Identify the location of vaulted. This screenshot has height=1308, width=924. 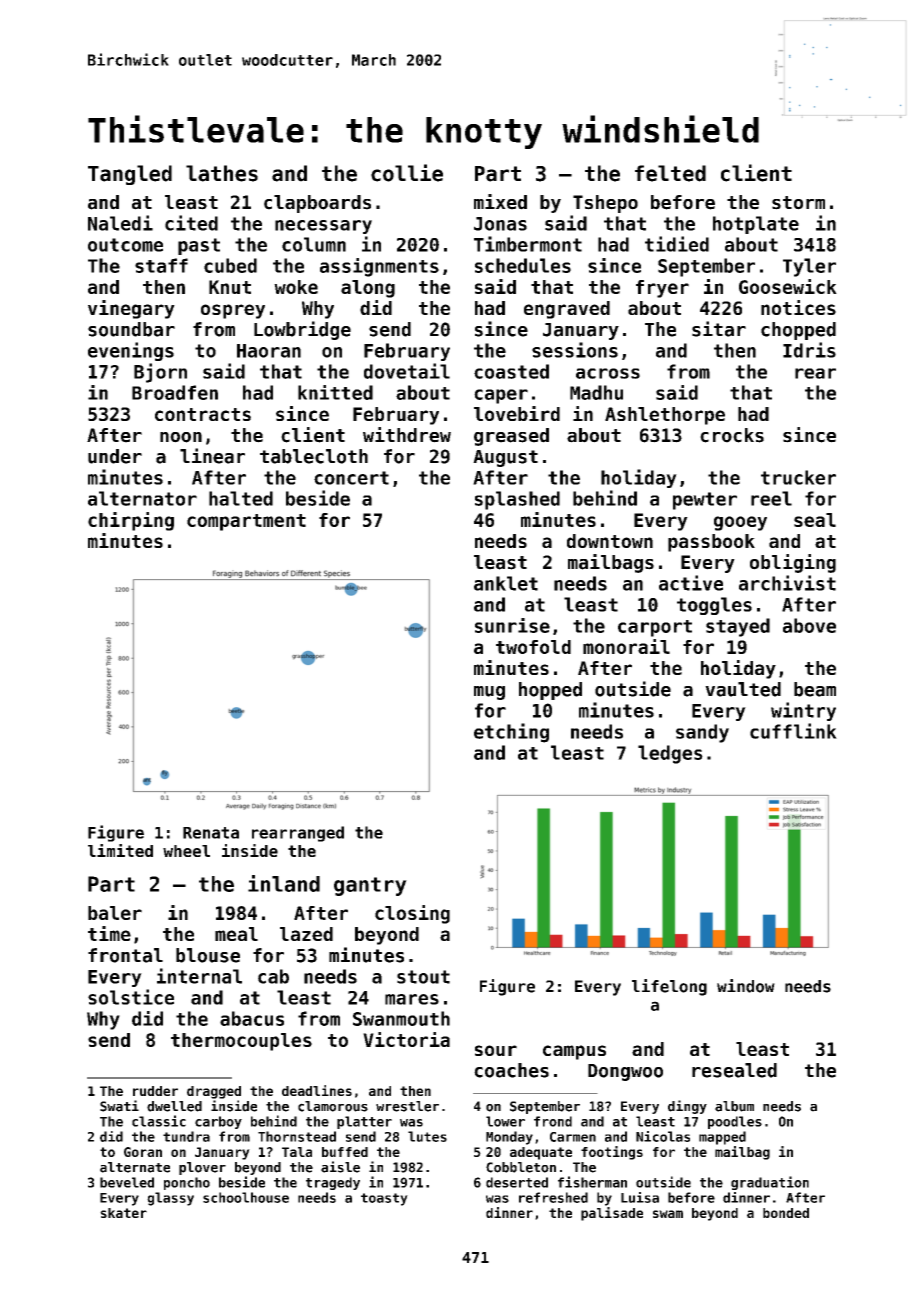
(743, 689).
